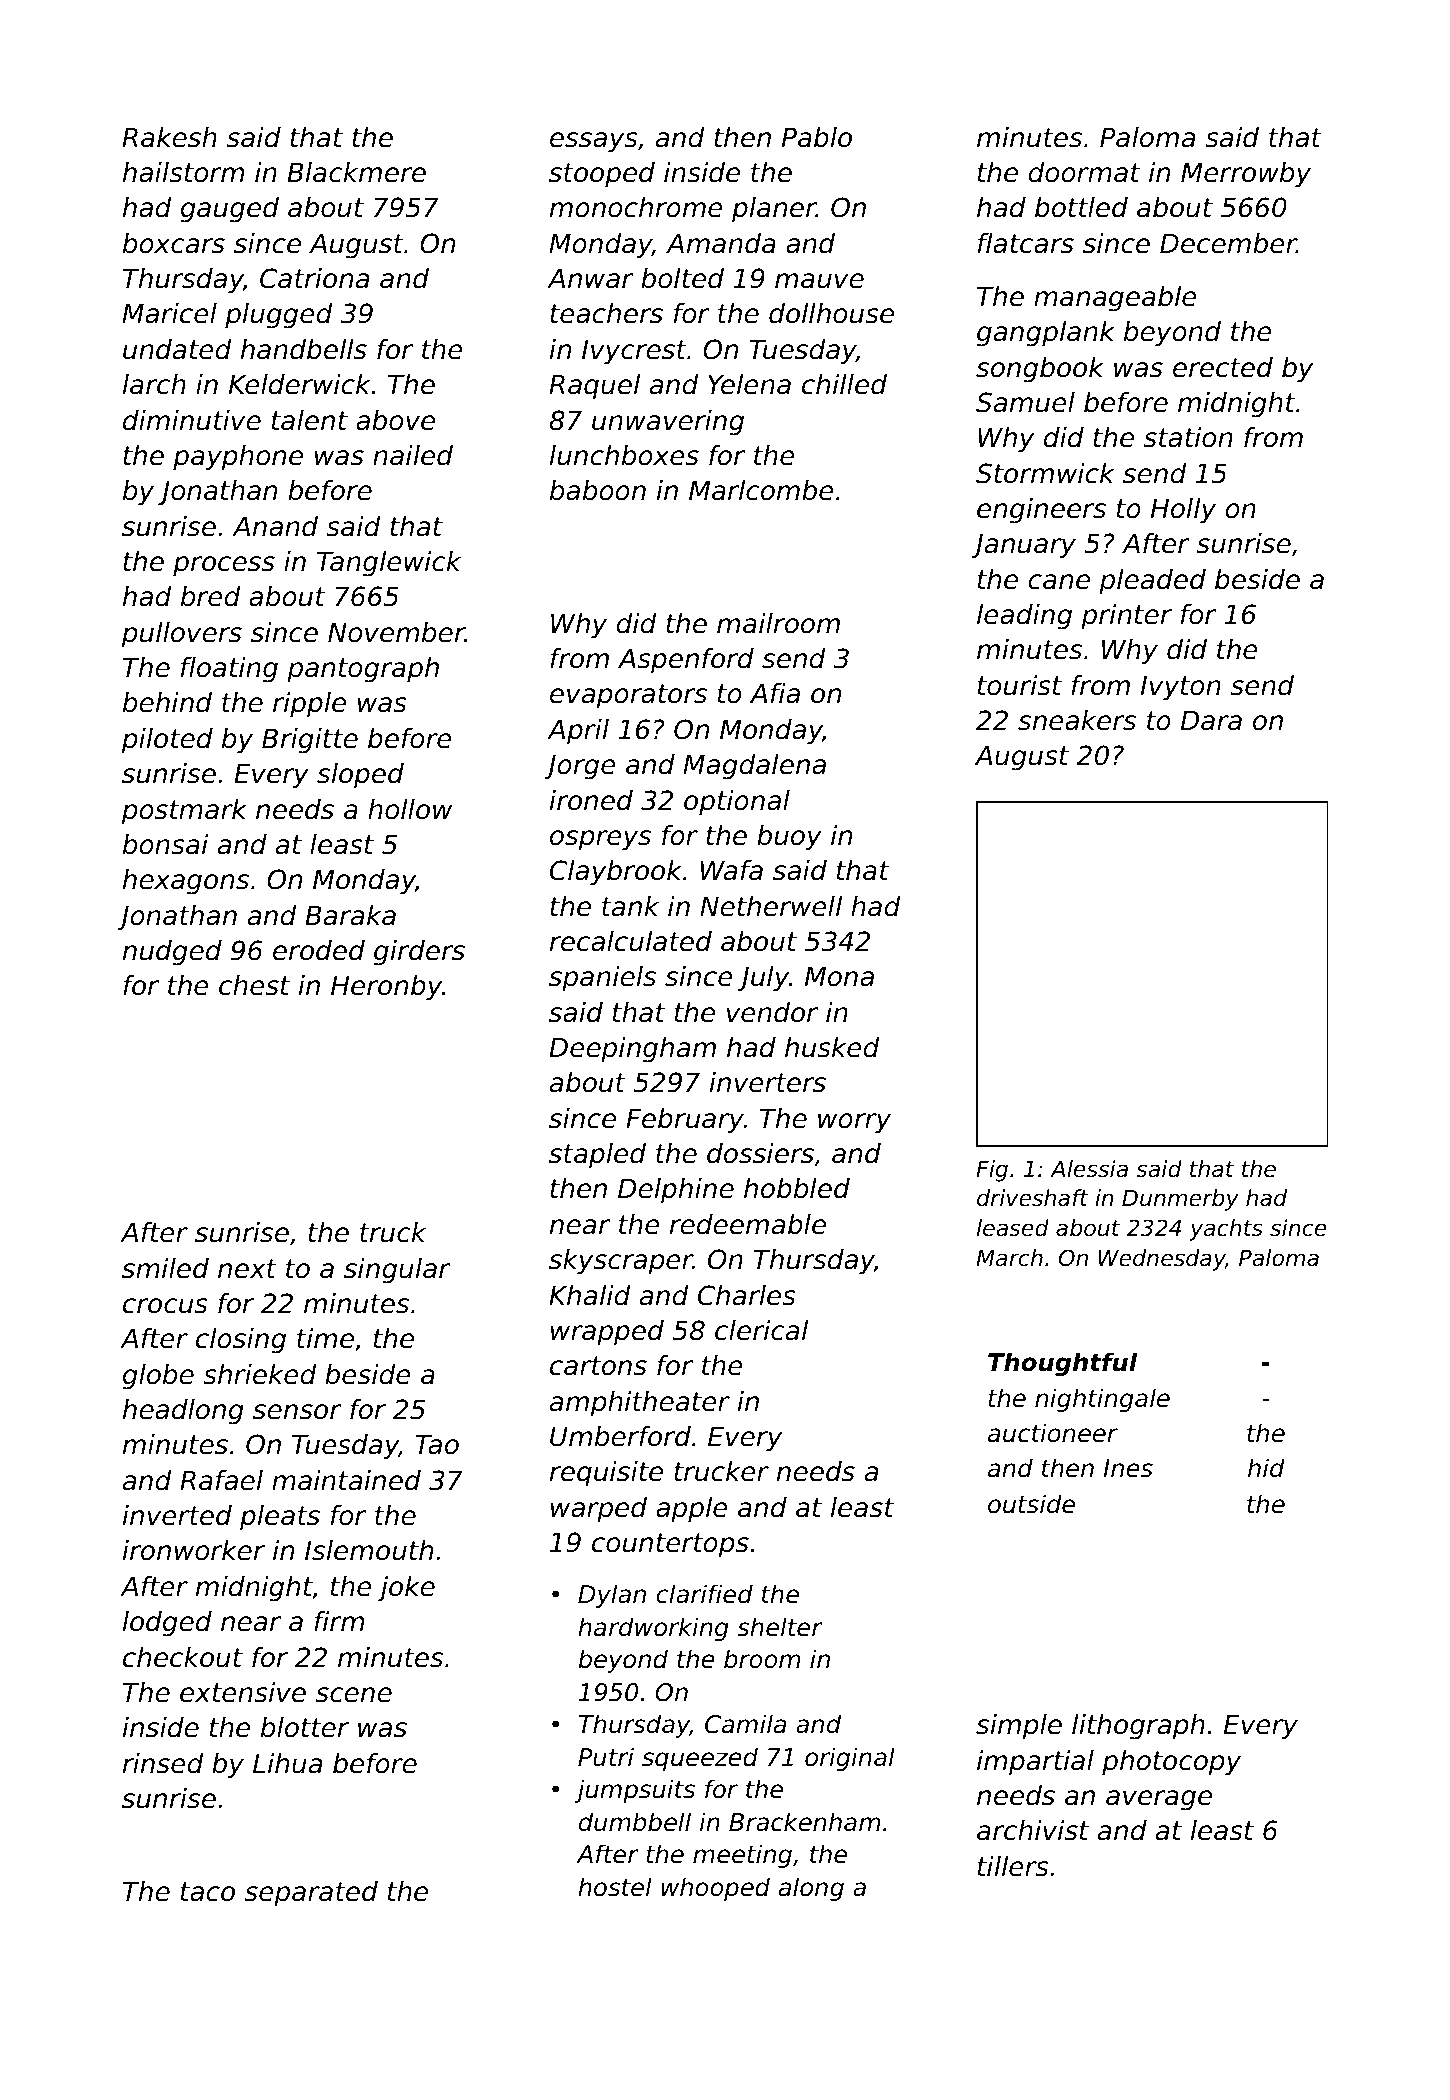 The width and height of the image is (1450, 2100). Describe the element at coordinates (172, 953) in the image. I see `nudged` at that location.
